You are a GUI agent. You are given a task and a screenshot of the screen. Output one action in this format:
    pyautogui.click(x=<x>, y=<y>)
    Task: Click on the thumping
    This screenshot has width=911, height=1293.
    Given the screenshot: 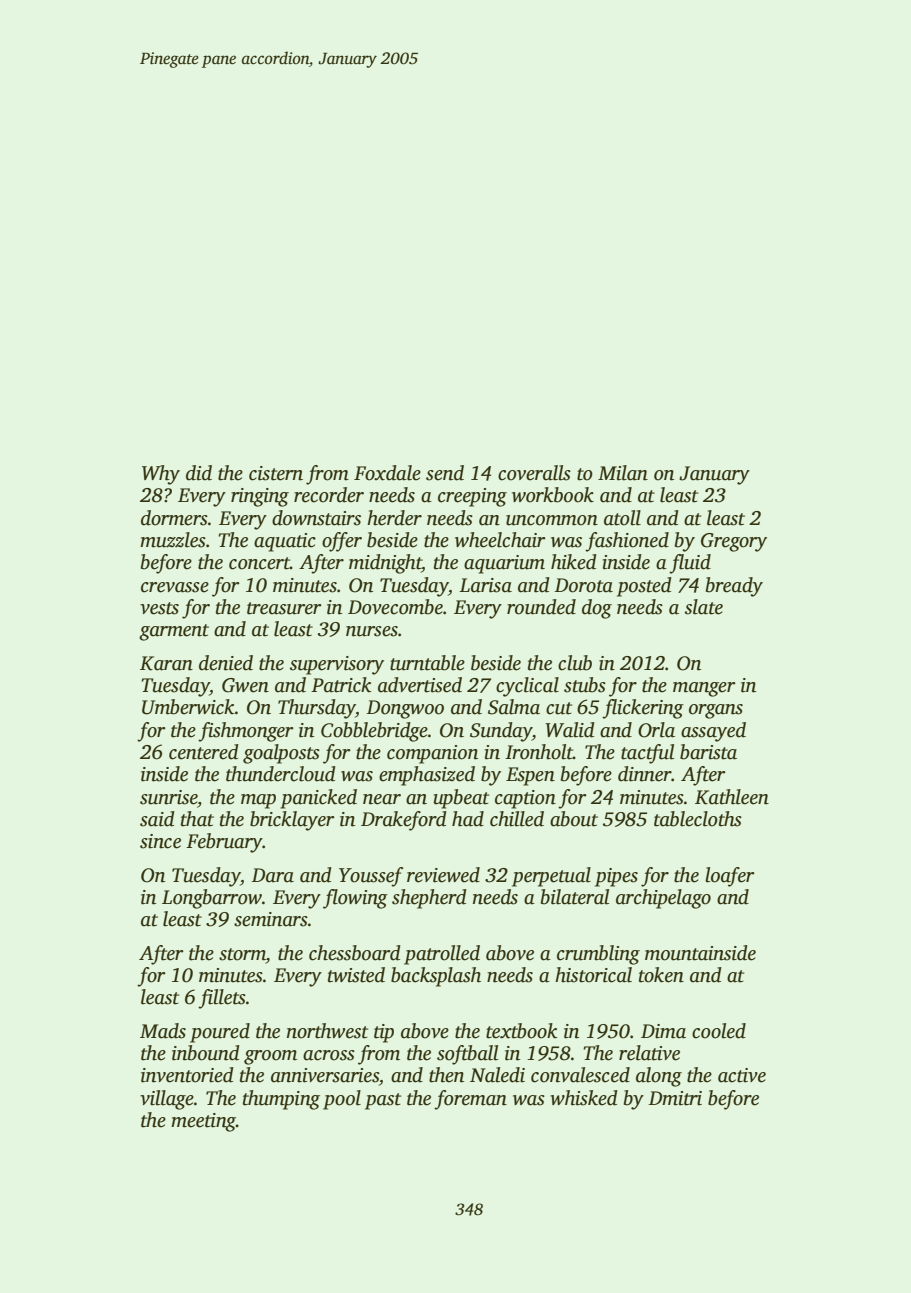 What is the action you would take?
    pyautogui.click(x=281, y=1100)
